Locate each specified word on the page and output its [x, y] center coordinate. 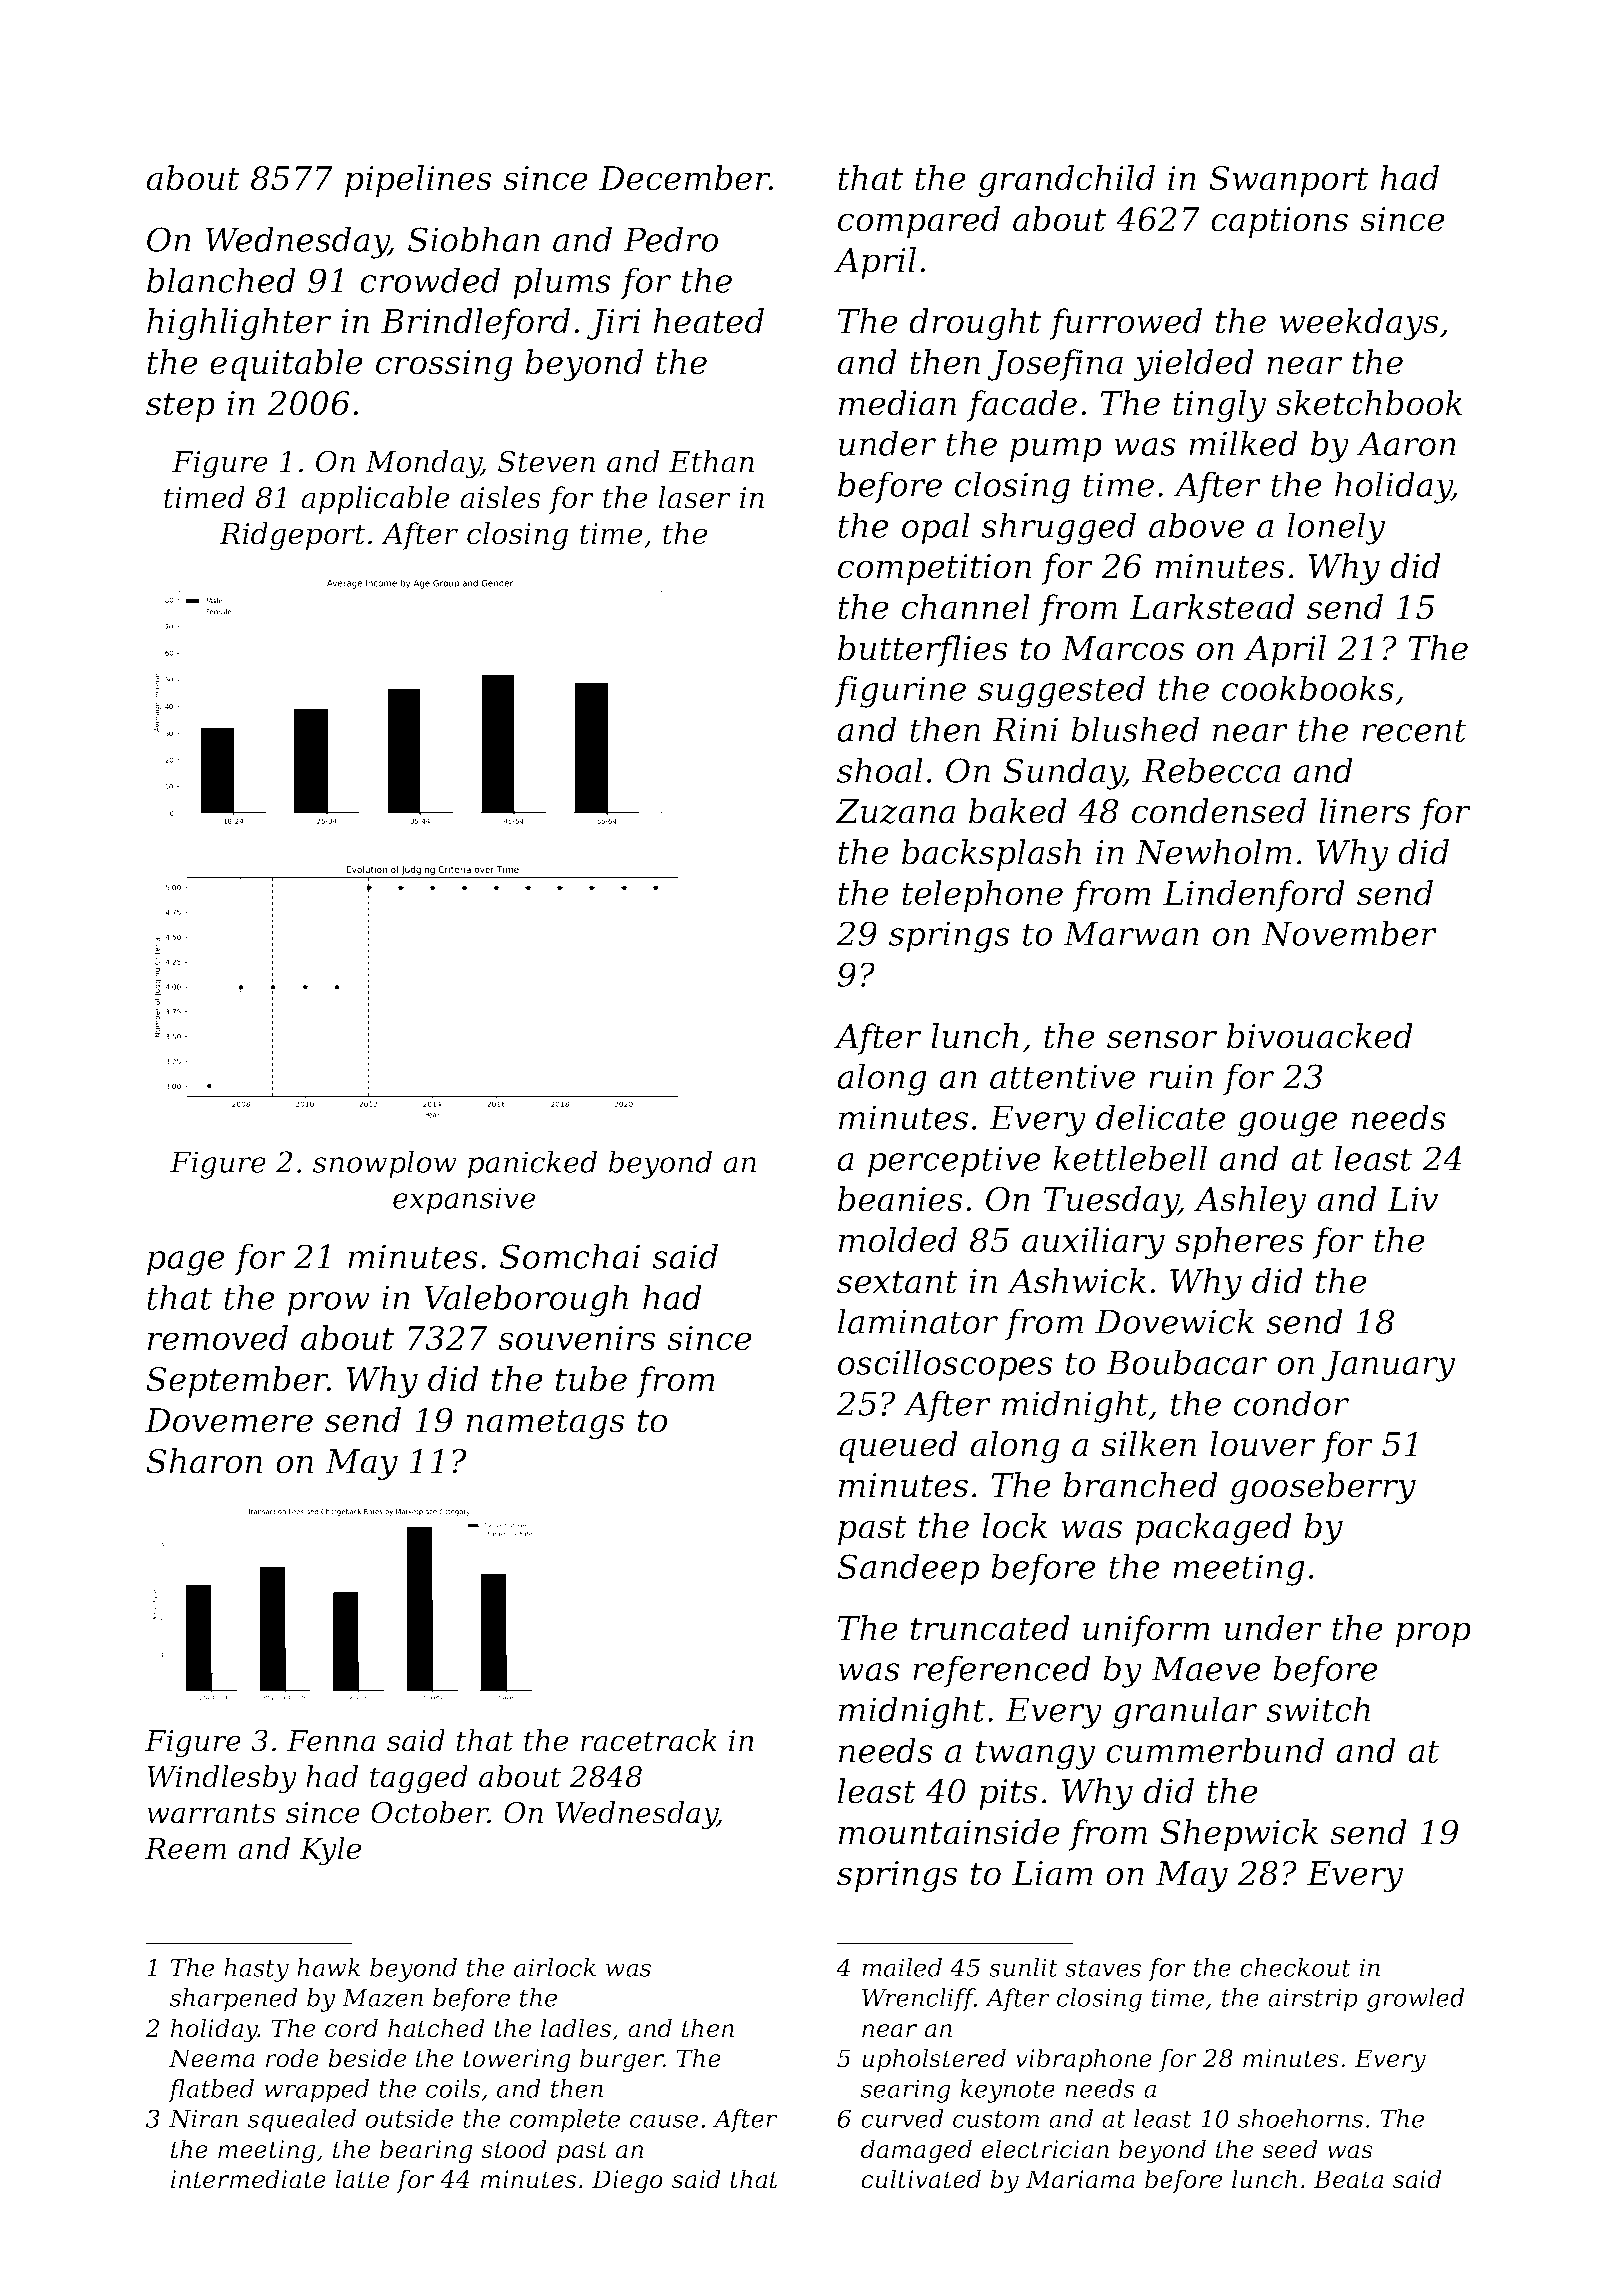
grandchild [1066, 181]
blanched [221, 280]
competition [934, 569]
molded [898, 1240]
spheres [1239, 1243]
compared [919, 222]
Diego [627, 2182]
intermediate [248, 2179]
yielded [1194, 365]
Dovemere [229, 1420]
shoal [880, 770]
